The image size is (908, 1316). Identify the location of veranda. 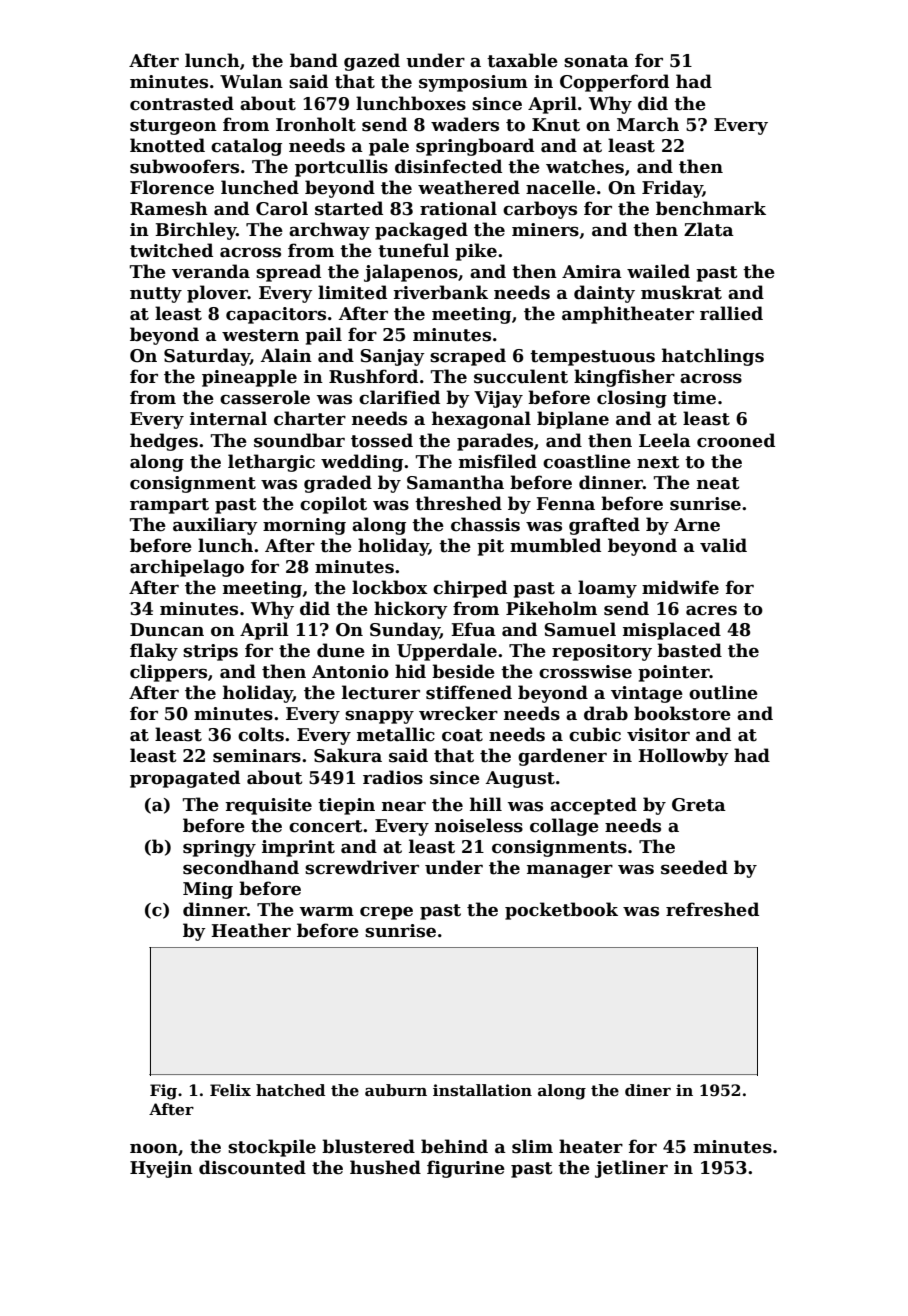
(211, 271).
